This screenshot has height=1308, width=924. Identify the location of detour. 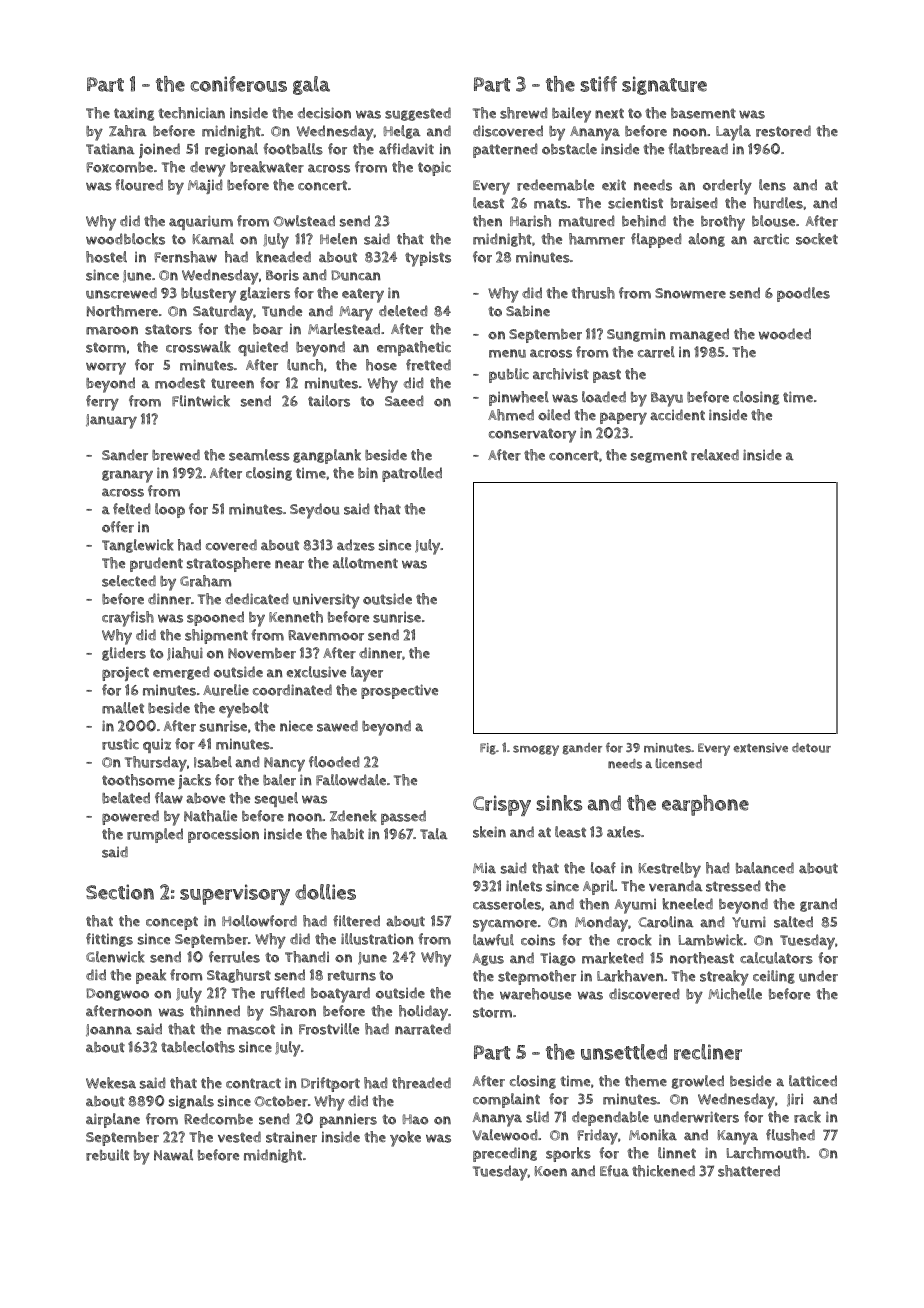
(811, 748).
